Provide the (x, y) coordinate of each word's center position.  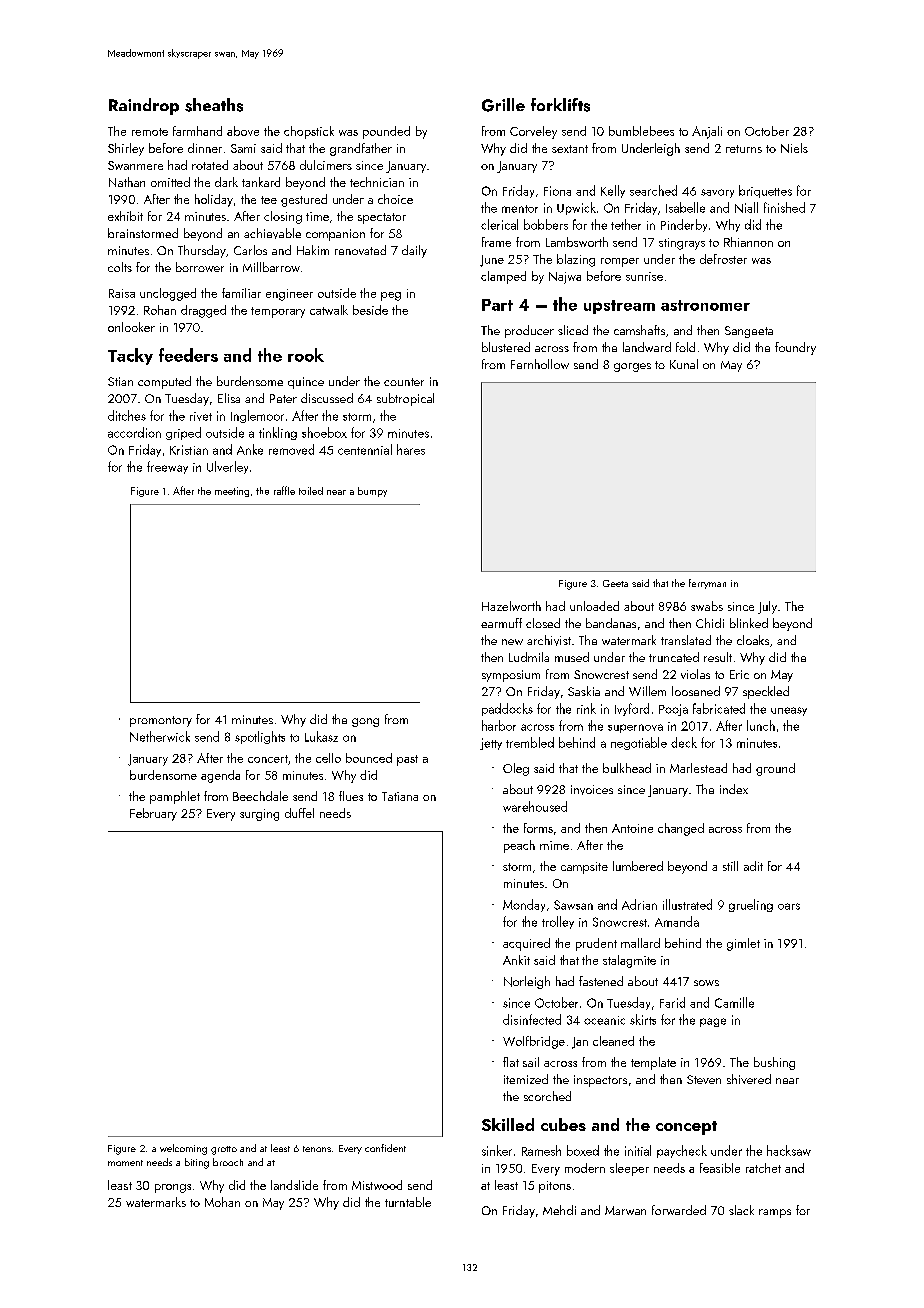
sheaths (214, 105)
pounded (386, 132)
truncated (674, 657)
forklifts (560, 105)
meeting (232, 492)
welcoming (183, 1149)
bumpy (372, 492)
